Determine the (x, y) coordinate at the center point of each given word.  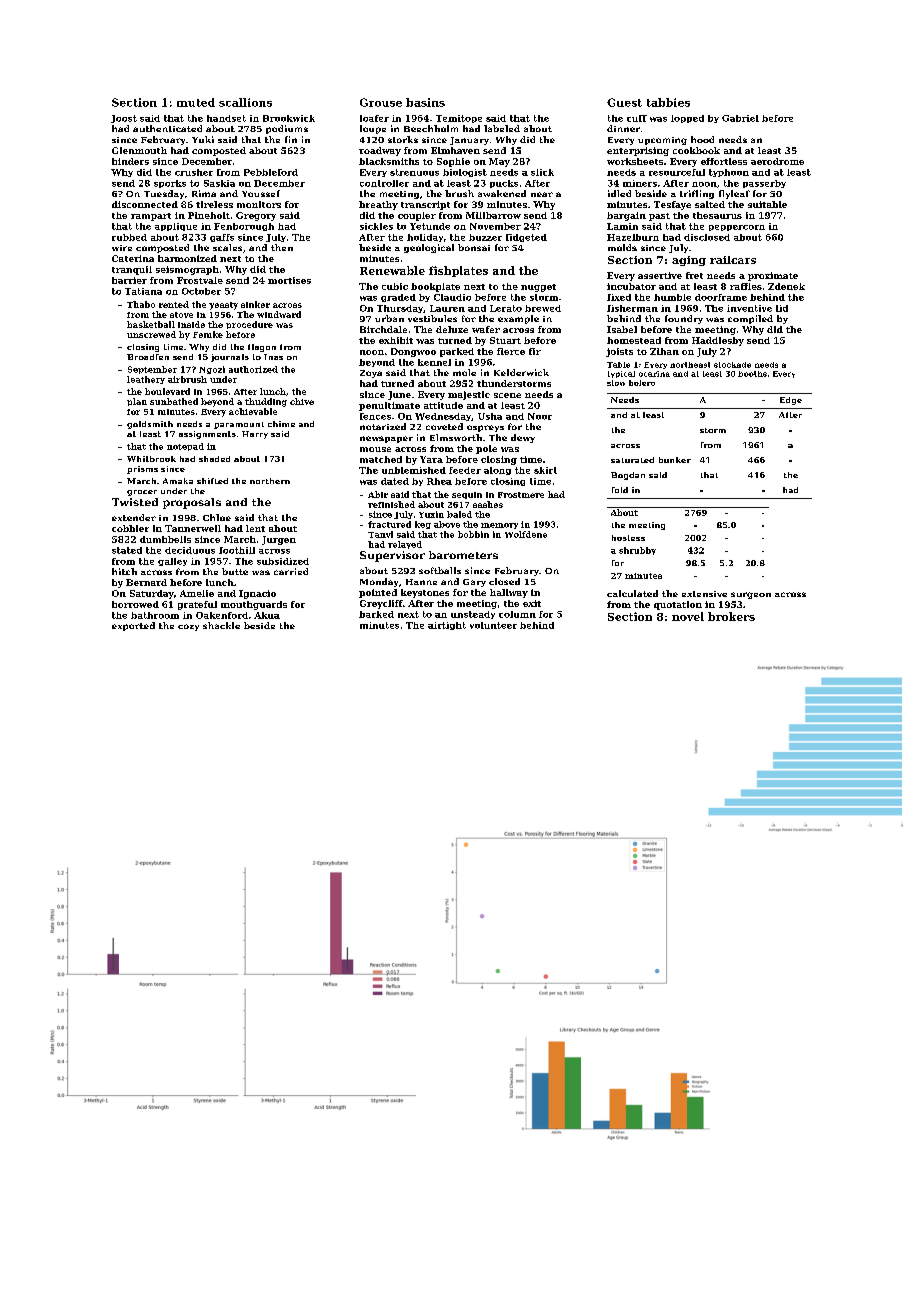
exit (532, 603)
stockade (732, 365)
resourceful (677, 172)
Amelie (197, 593)
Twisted (135, 502)
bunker (675, 460)
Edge (791, 401)
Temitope (459, 119)
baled (459, 514)
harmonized (187, 258)
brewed (543, 308)
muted (196, 102)
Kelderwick (521, 372)
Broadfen (148, 357)
